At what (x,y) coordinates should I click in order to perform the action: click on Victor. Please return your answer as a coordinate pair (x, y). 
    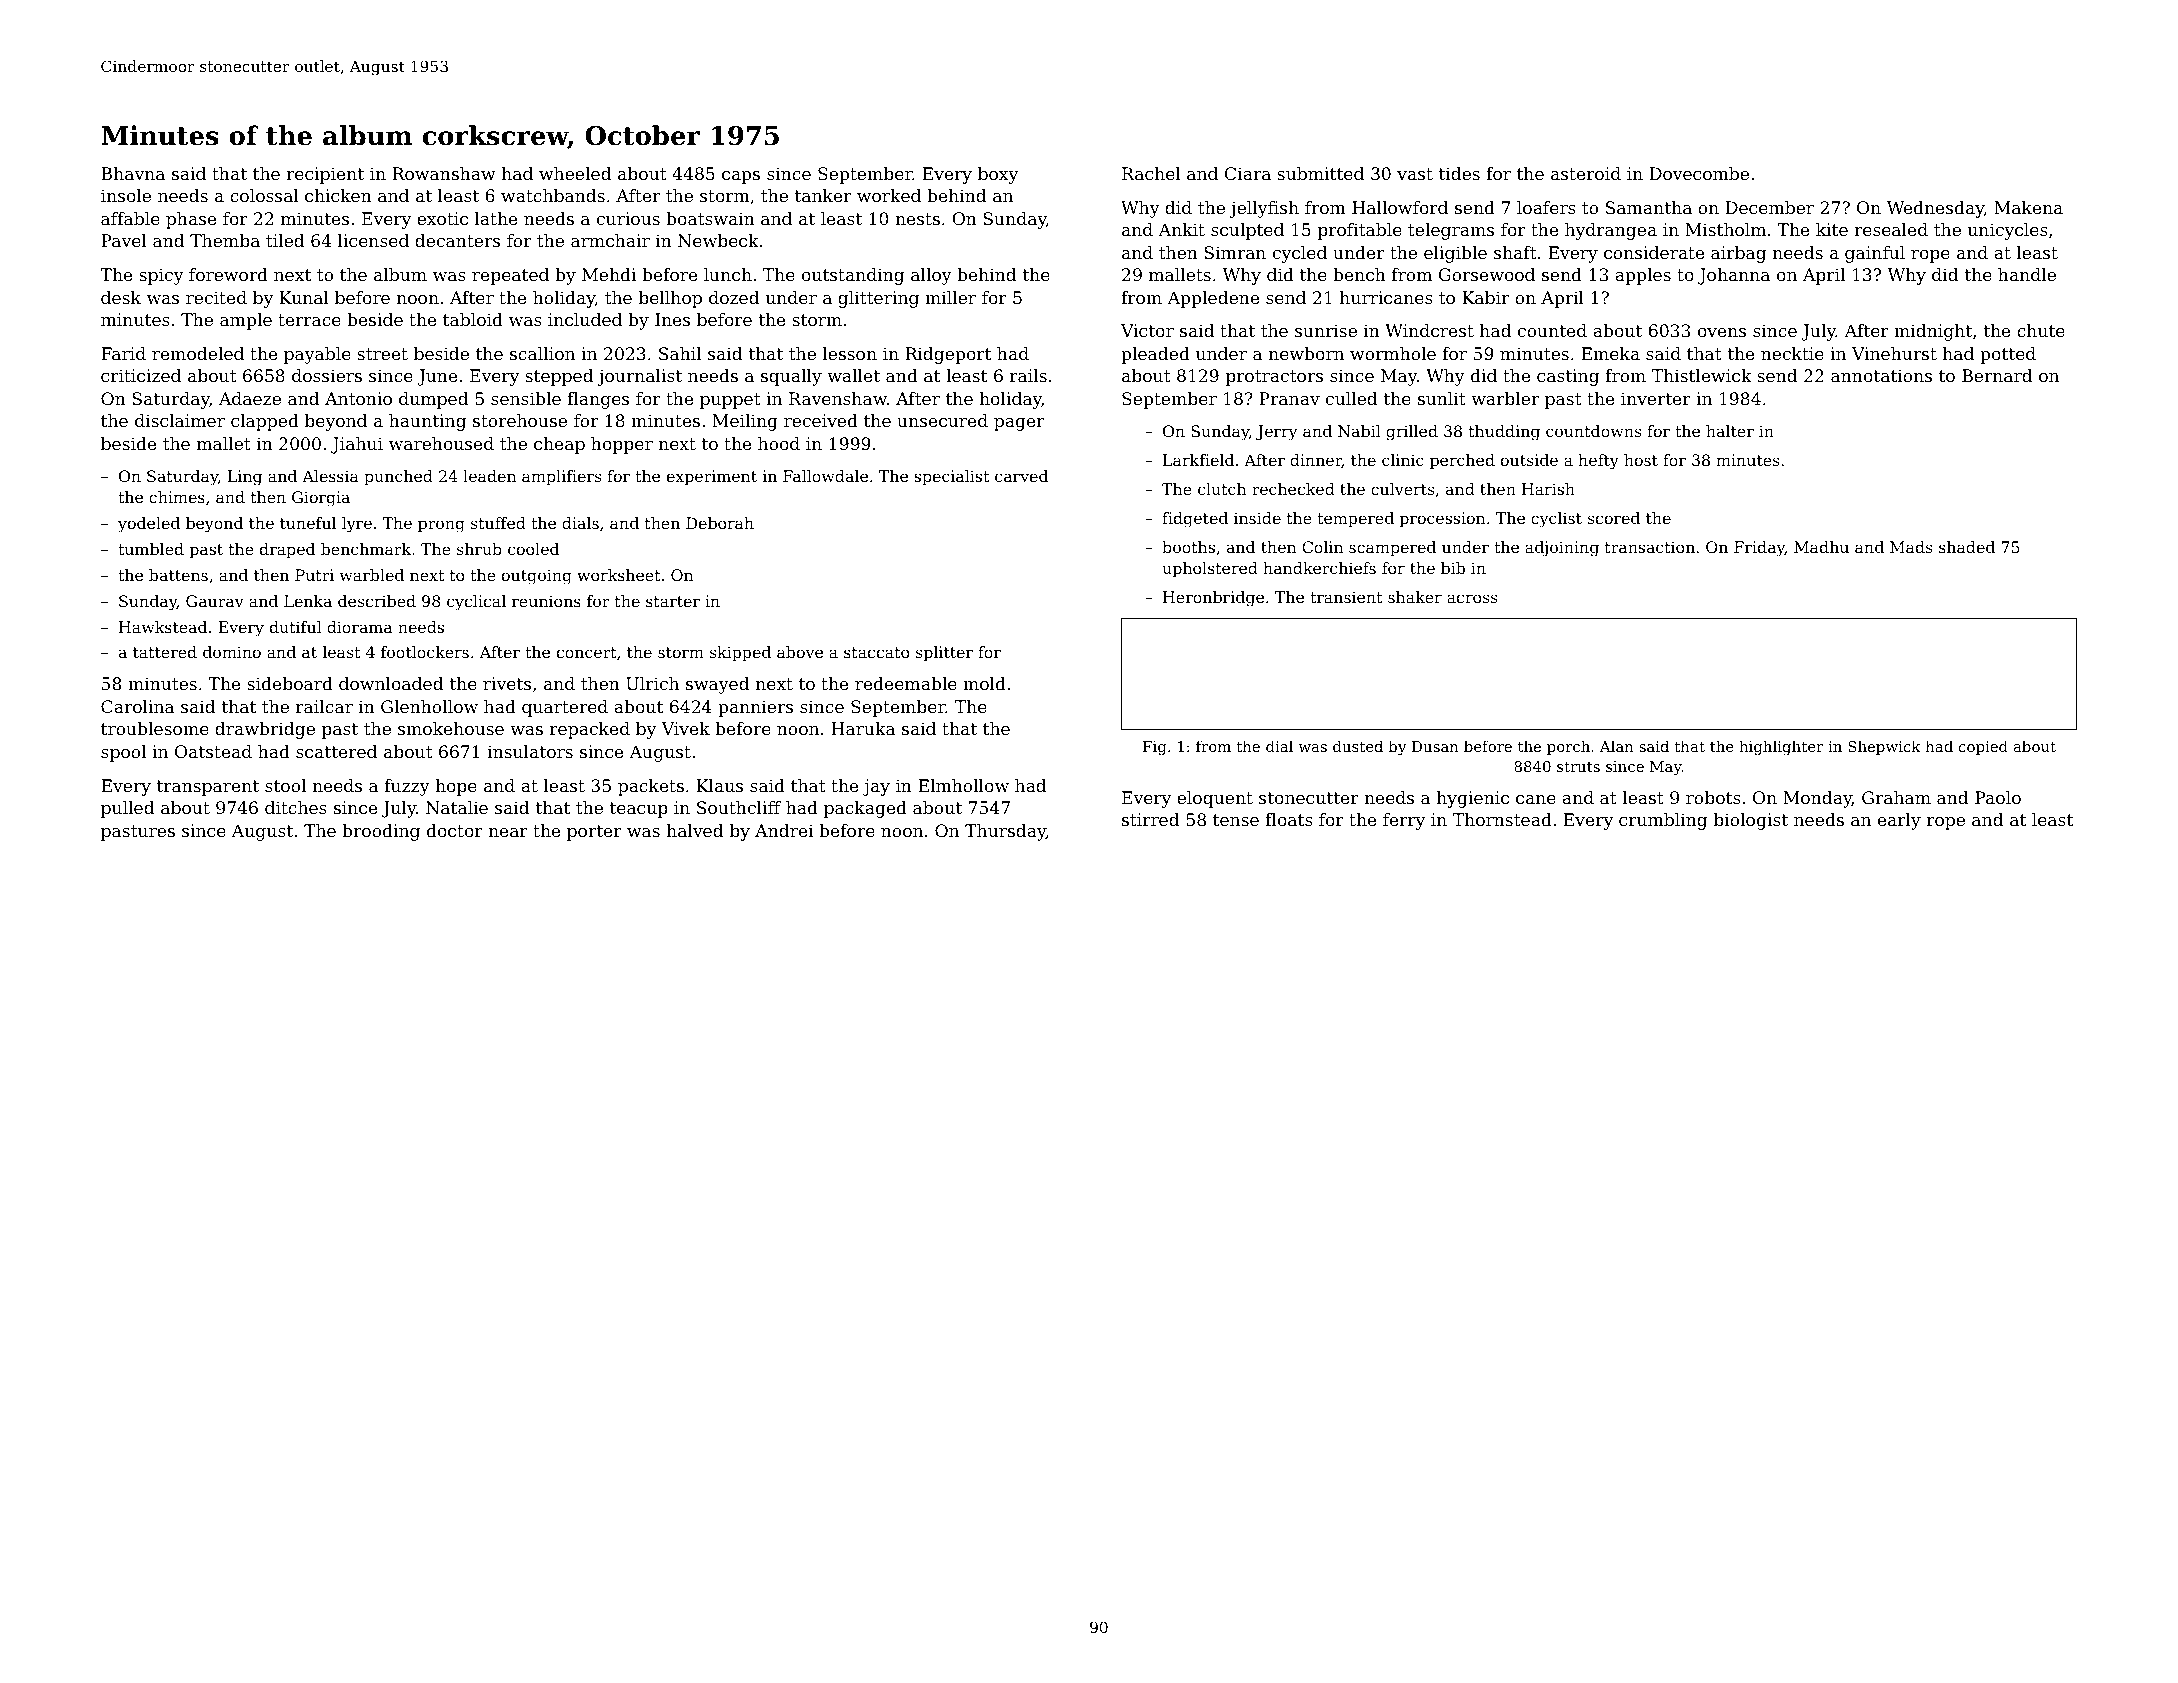
    Looking at the image, I should click on (1147, 330).
